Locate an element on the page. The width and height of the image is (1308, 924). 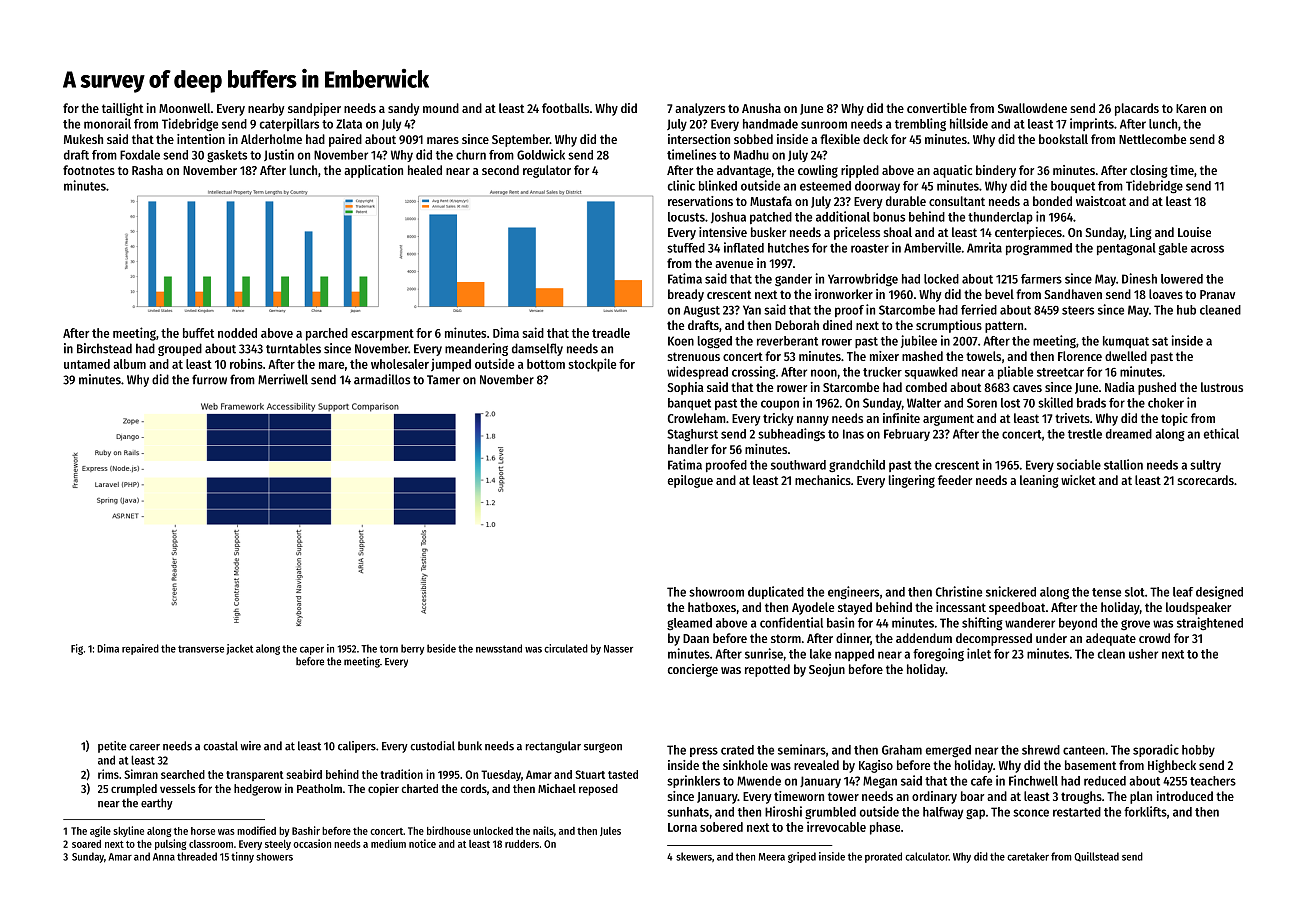
duplicated is located at coordinates (776, 592).
